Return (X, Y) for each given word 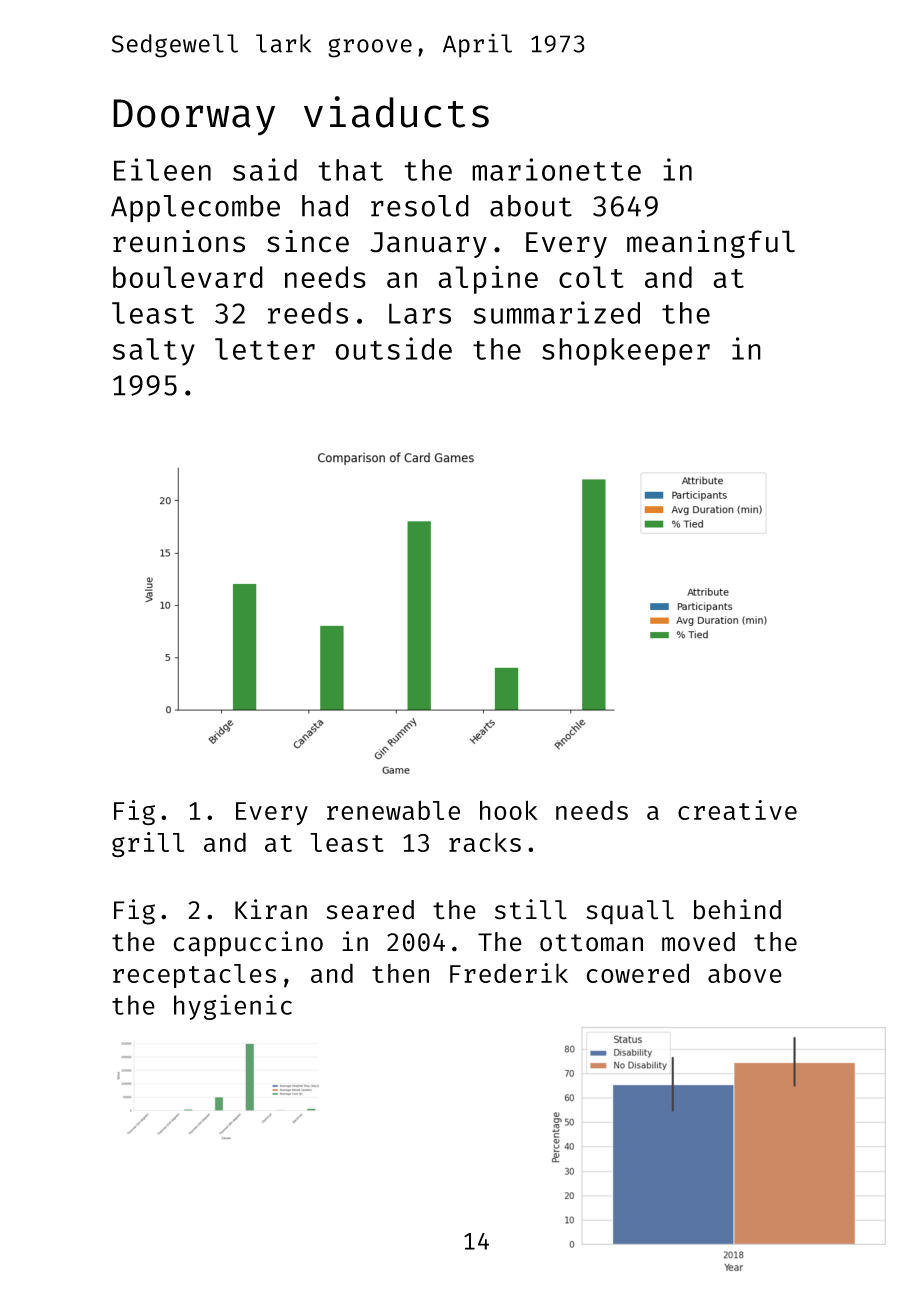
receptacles (194, 976)
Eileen (162, 169)
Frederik (509, 973)
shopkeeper (626, 352)
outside (393, 348)
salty (154, 352)
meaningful (711, 244)
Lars (420, 313)
